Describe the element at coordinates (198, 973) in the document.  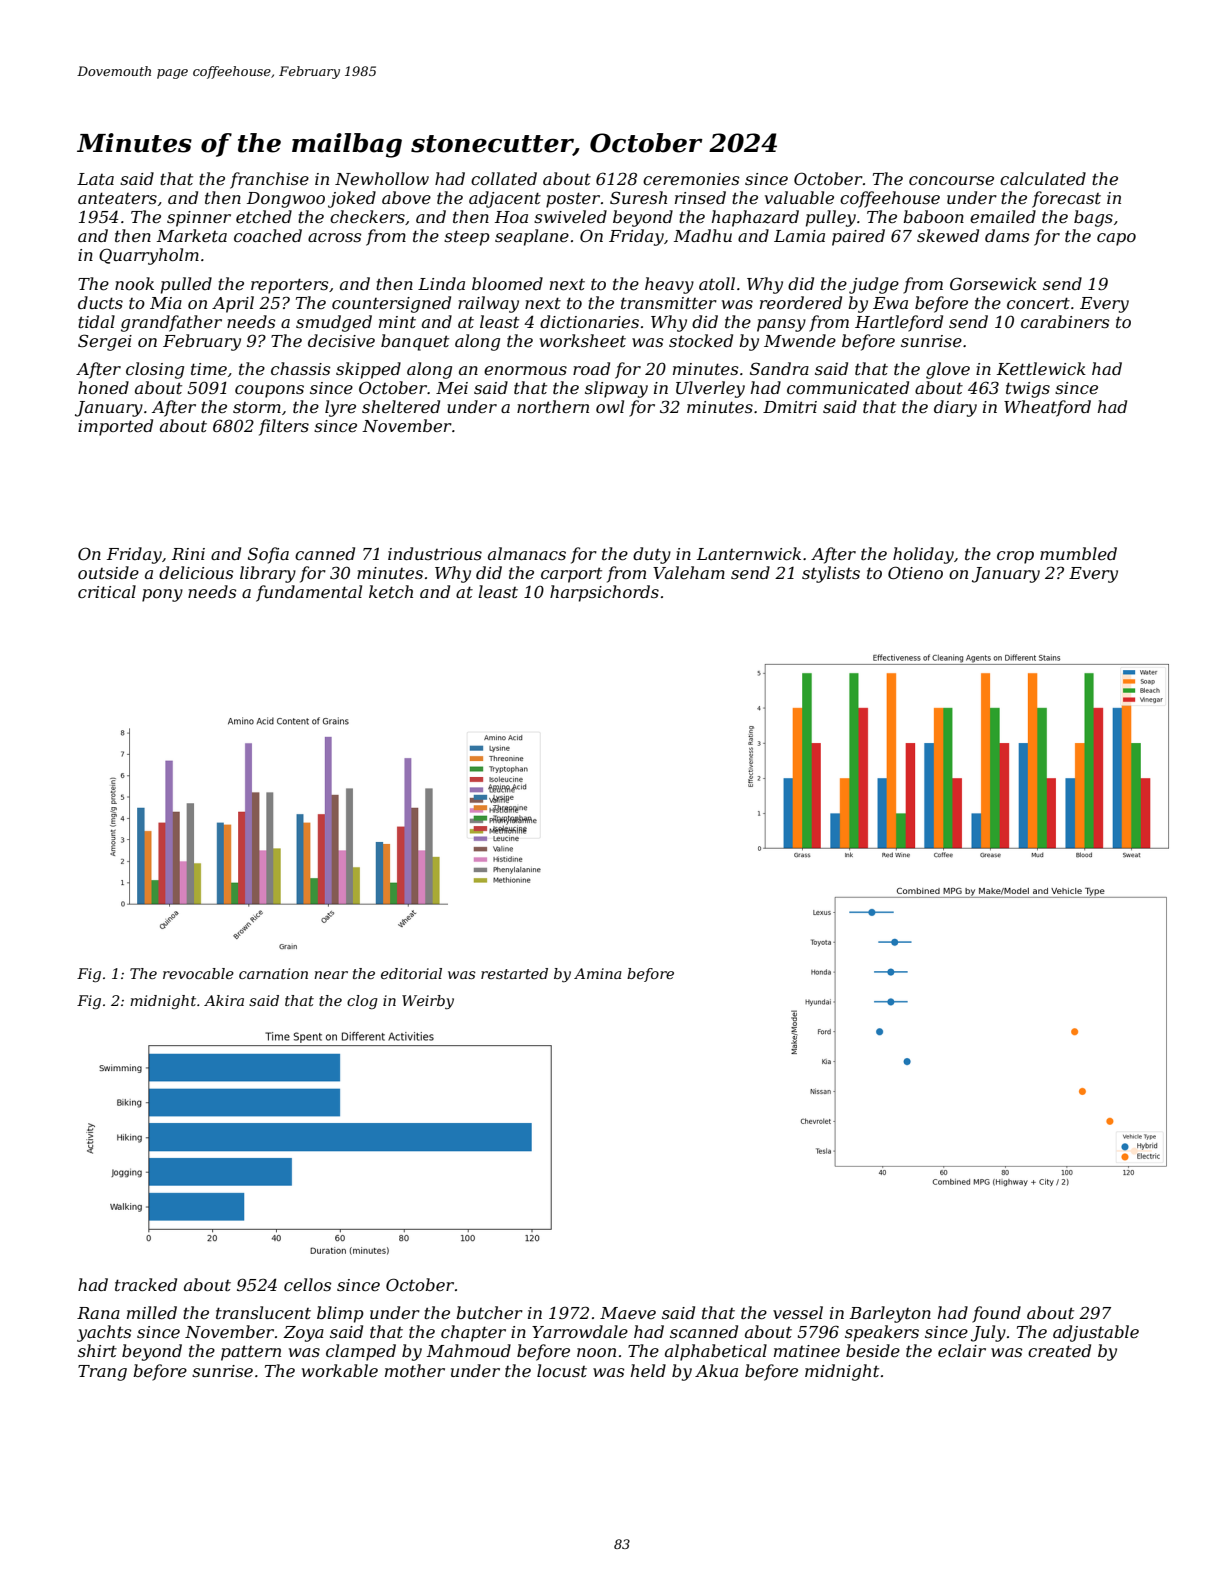
I see `revocable` at that location.
